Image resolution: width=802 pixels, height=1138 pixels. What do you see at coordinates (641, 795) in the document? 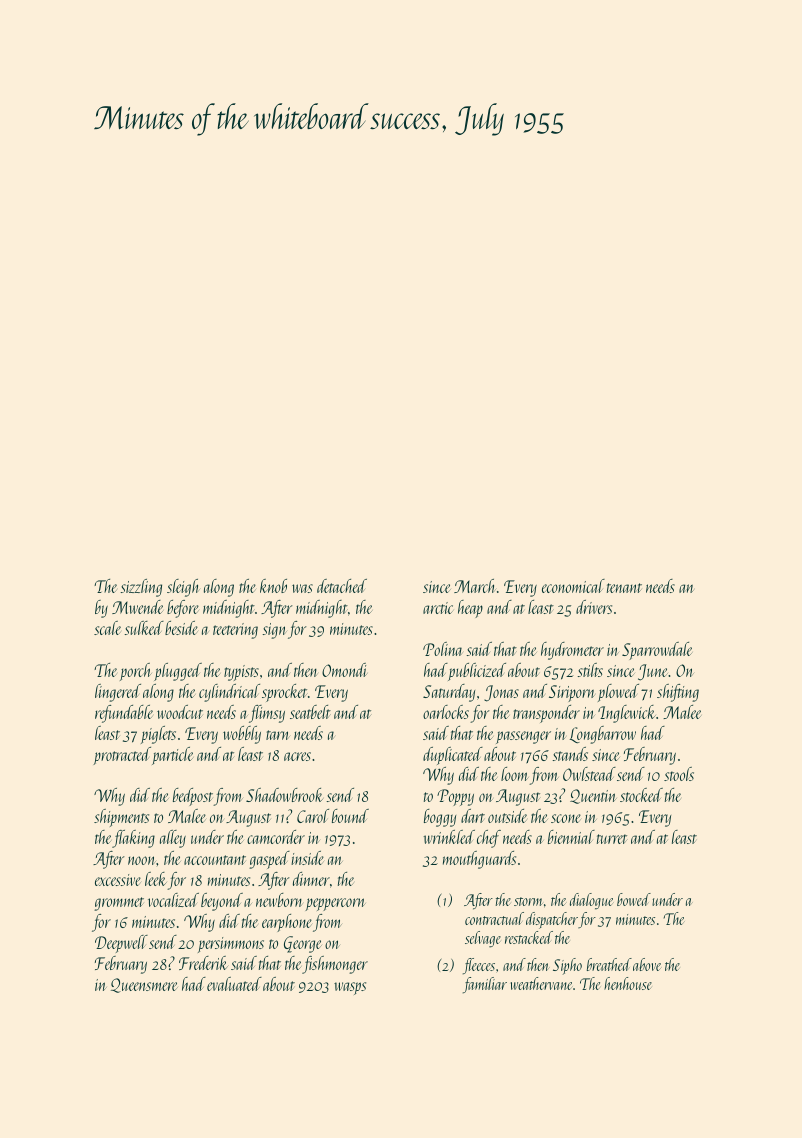
I see `stocked` at bounding box center [641, 795].
